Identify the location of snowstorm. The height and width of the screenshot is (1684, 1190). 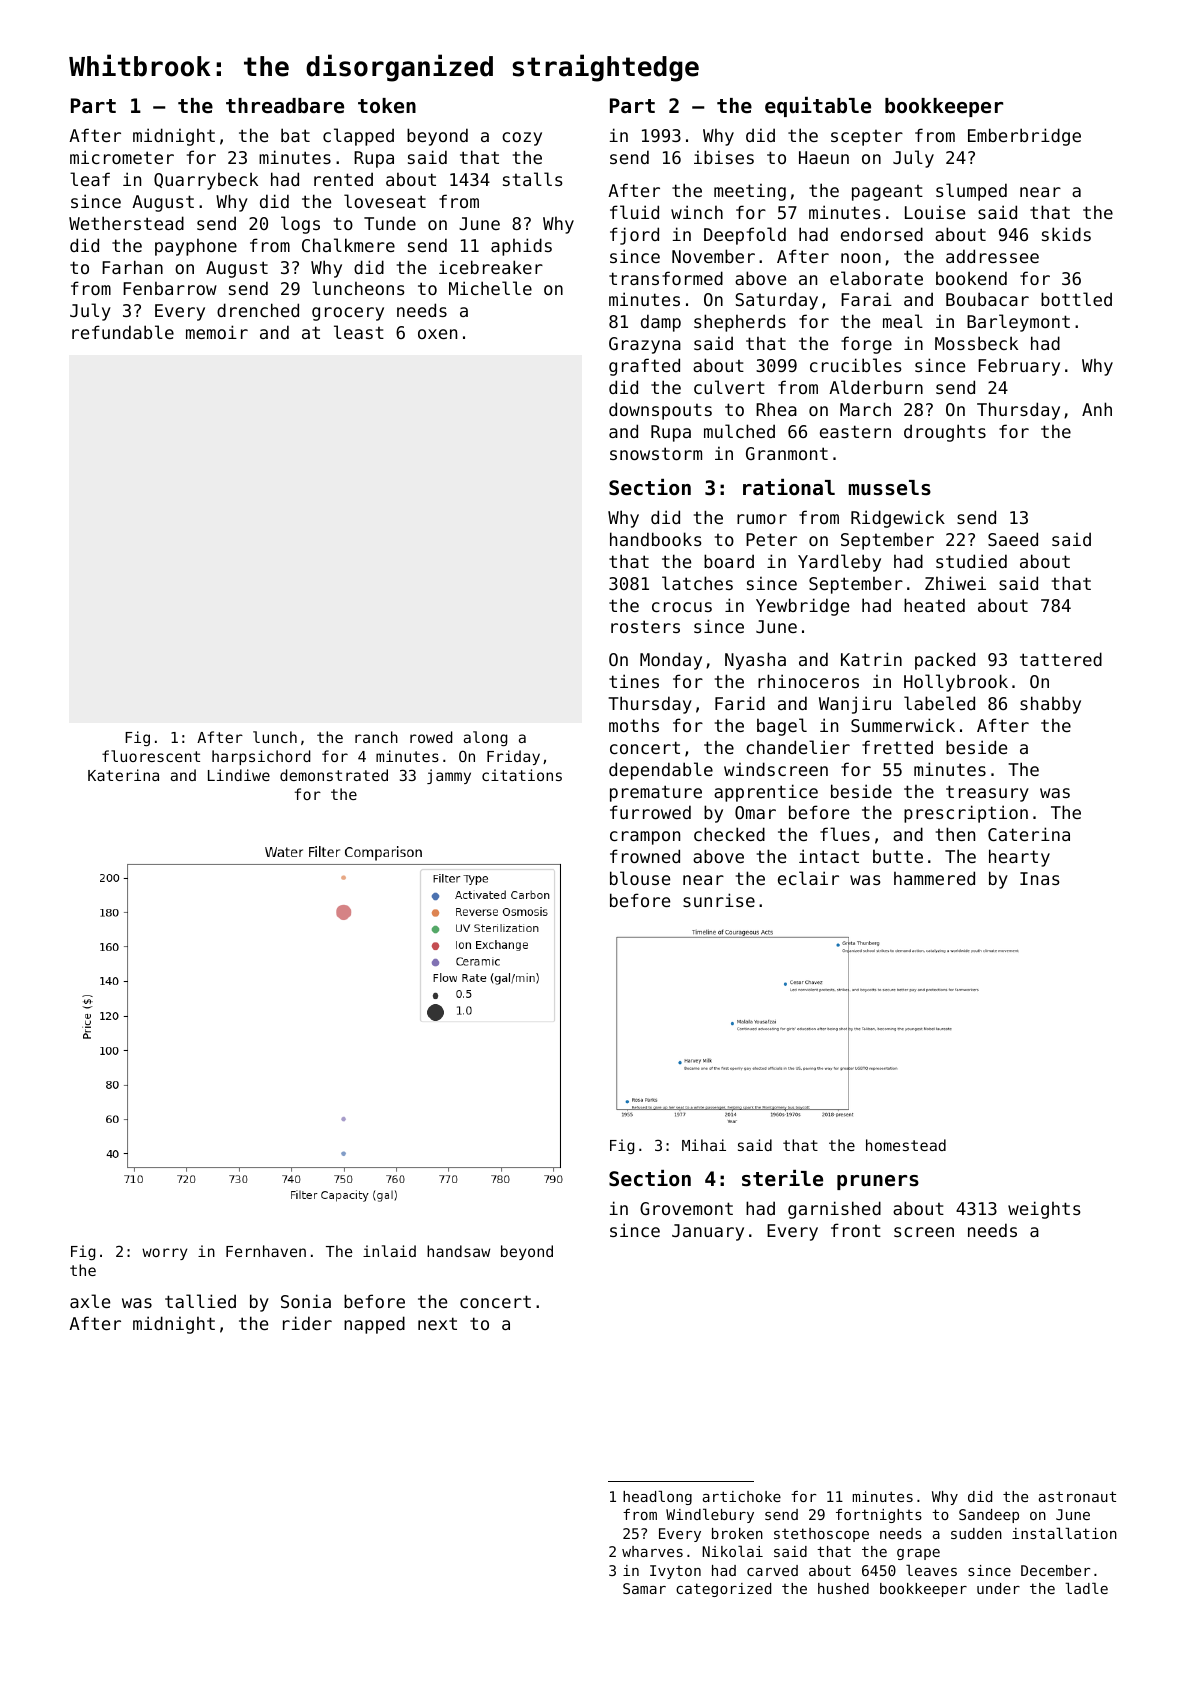
(656, 453).
